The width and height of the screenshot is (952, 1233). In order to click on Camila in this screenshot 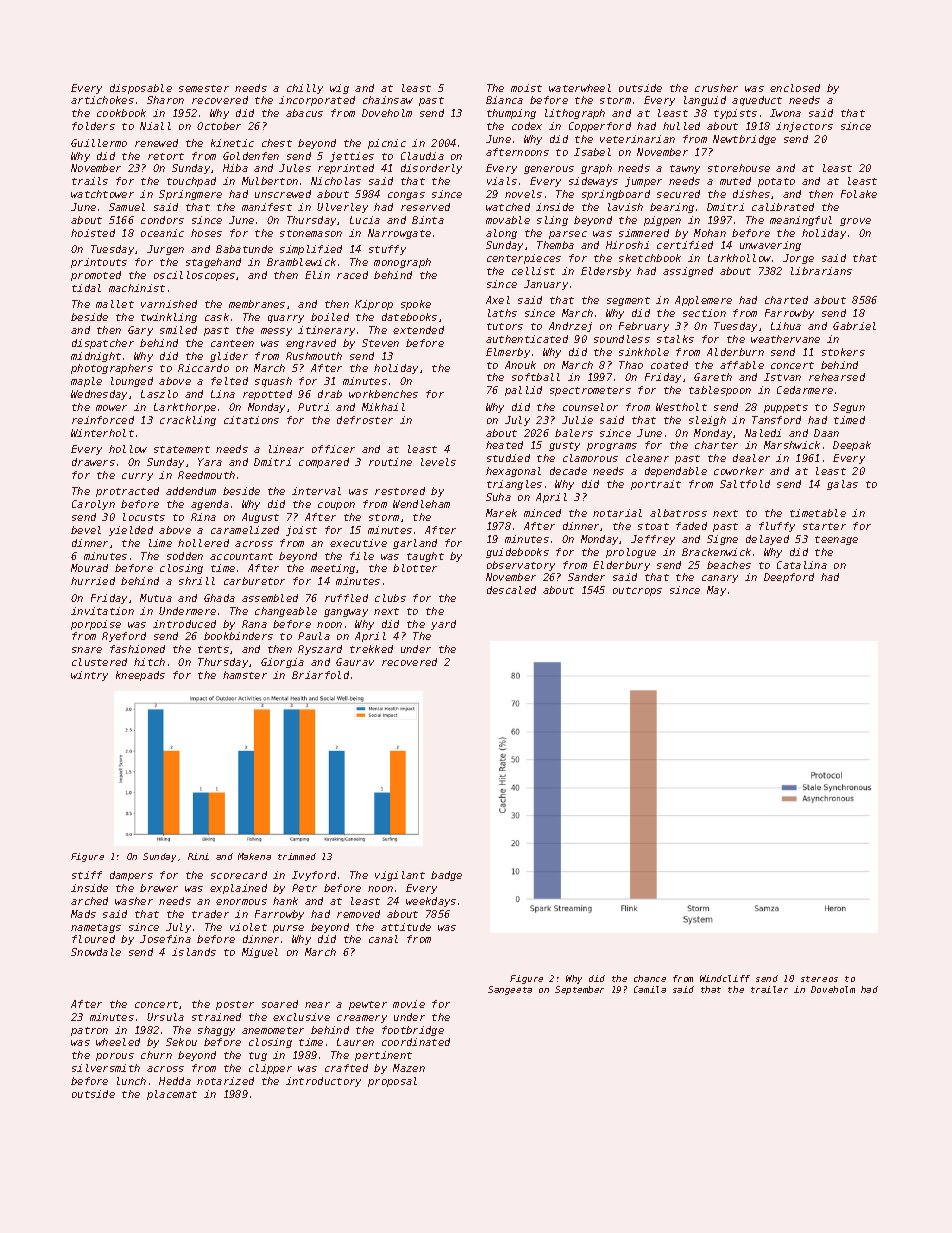, I will do `click(650, 989)`.
